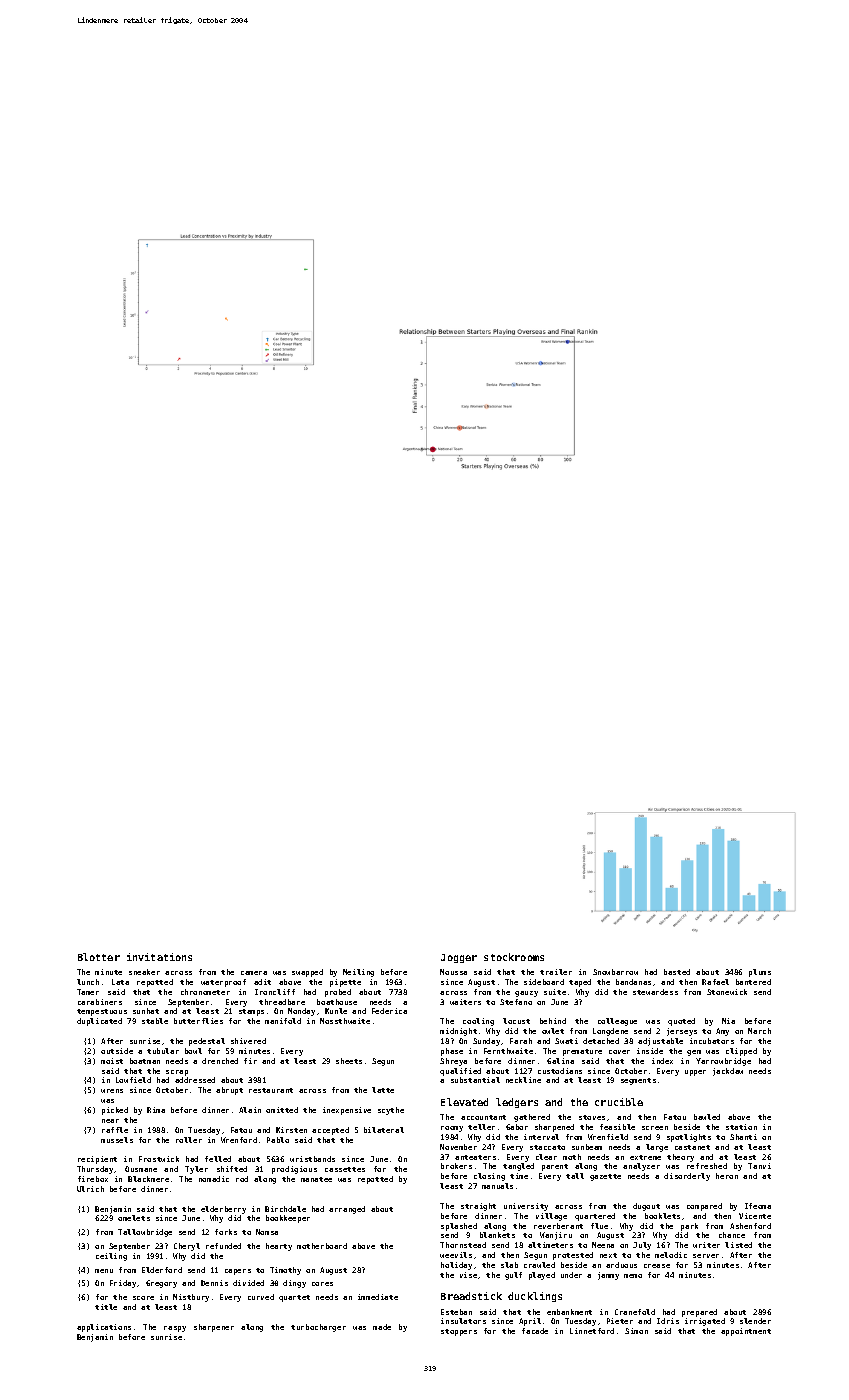 This page has height=1400, width=849. What do you see at coordinates (358, 973) in the page?
I see `Meiling` at bounding box center [358, 973].
